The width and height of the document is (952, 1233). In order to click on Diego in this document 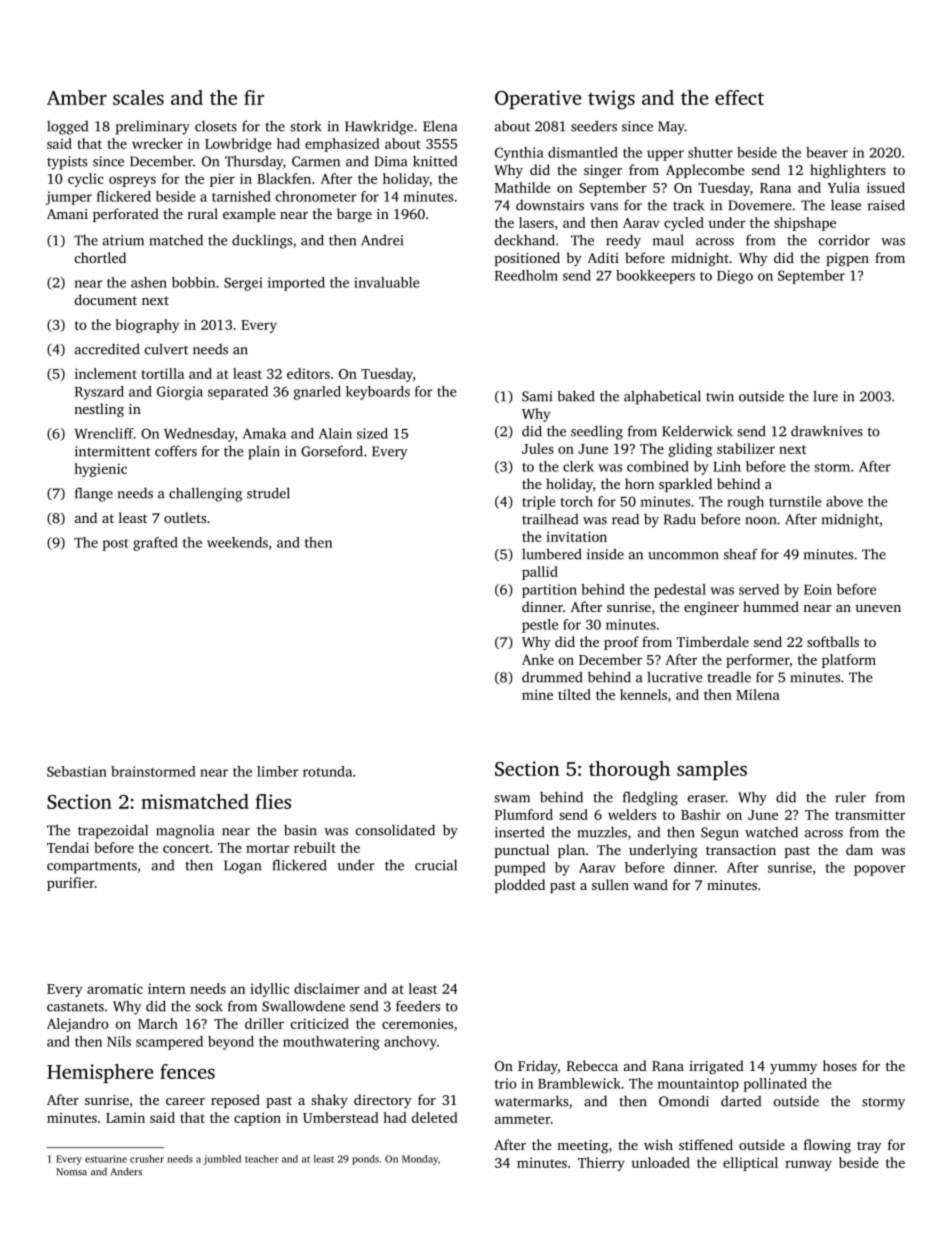, I will do `click(735, 277)`.
